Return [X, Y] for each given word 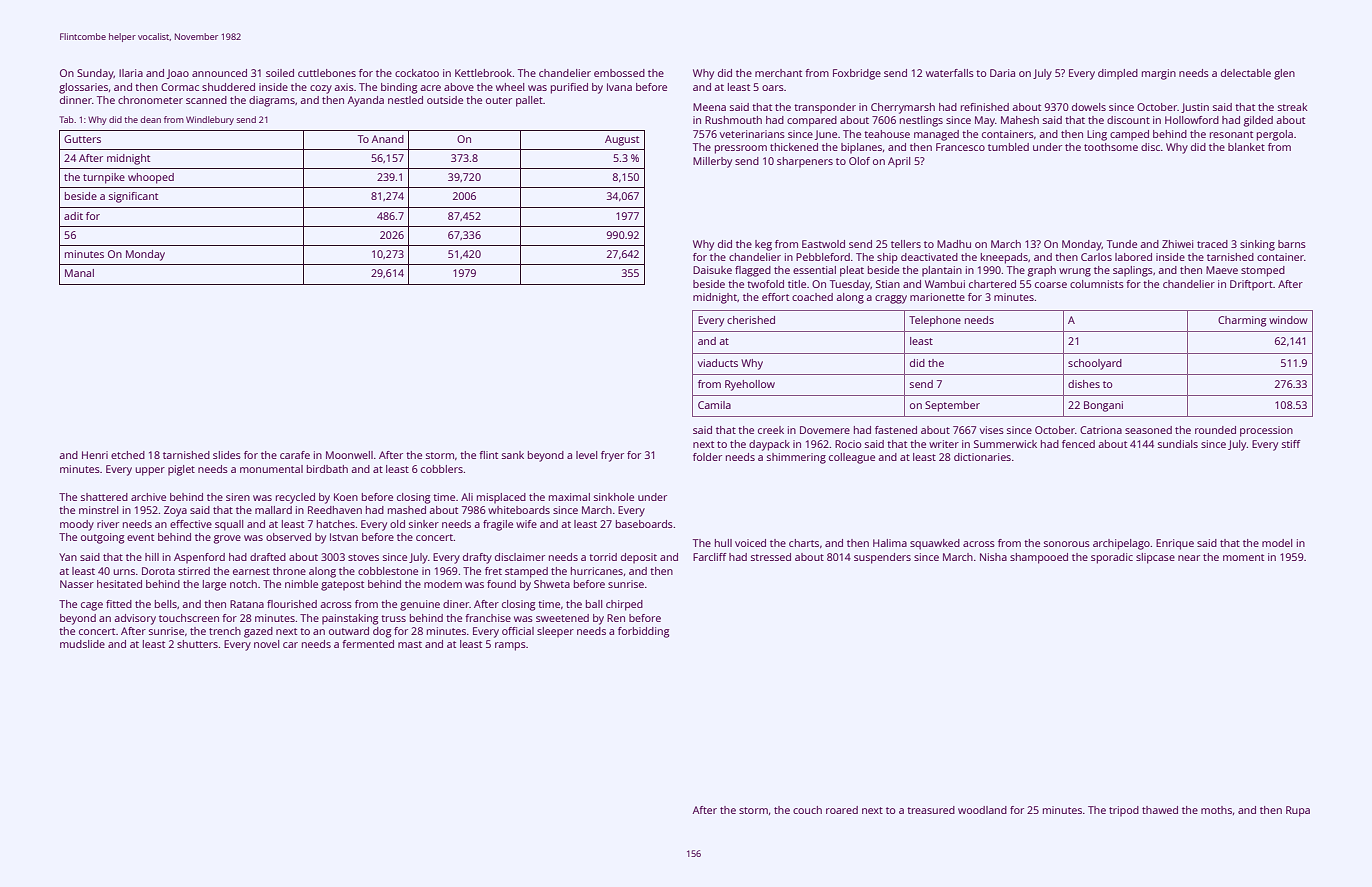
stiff [1291, 444]
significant [133, 197]
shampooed [1039, 558]
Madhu [954, 244]
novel [266, 644]
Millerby [712, 162]
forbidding [643, 632]
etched [128, 455]
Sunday [95, 74]
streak [1293, 107]
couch [807, 810]
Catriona [1101, 430]
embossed [619, 73]
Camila [714, 405]
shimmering [796, 458]
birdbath [327, 469]
